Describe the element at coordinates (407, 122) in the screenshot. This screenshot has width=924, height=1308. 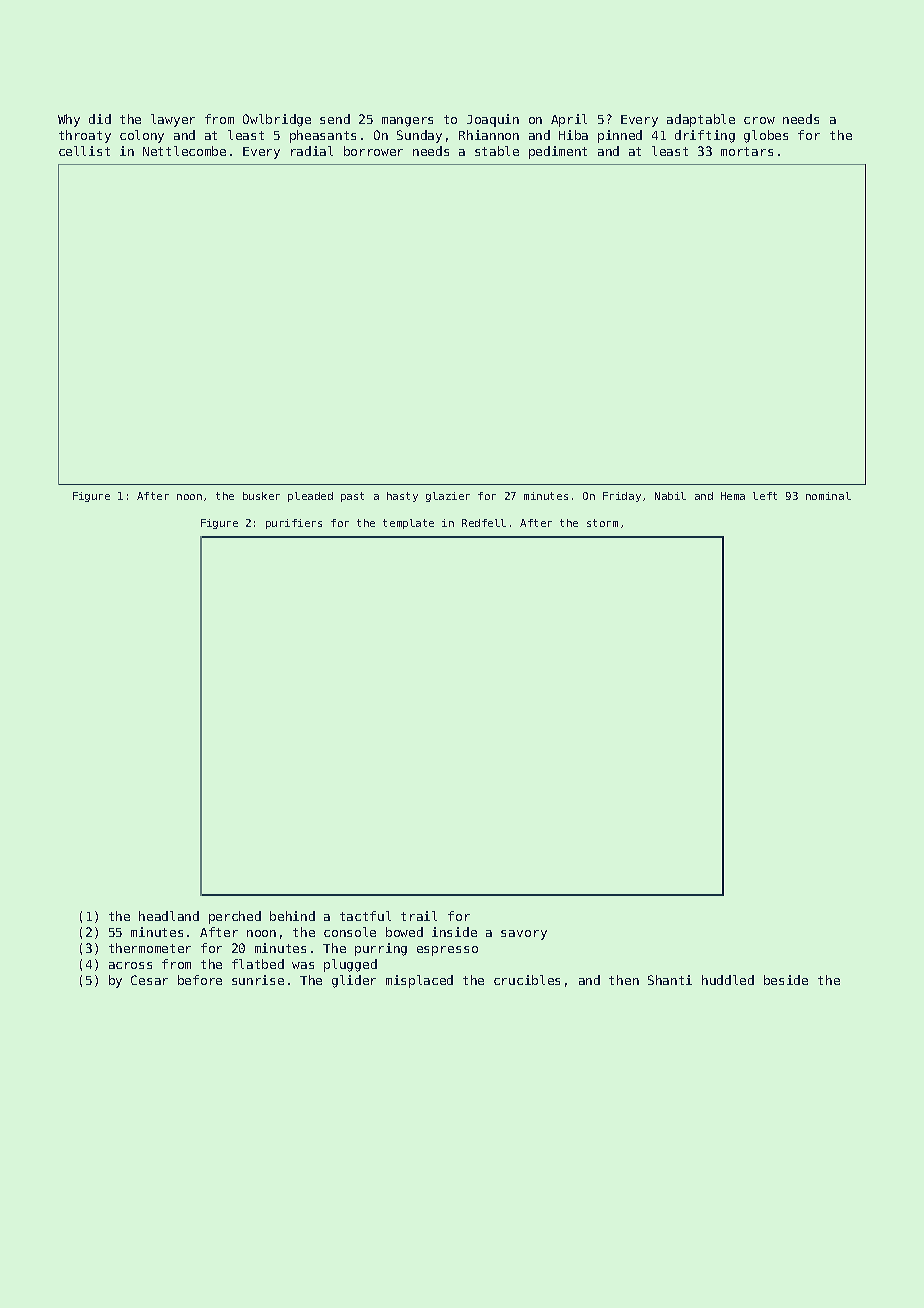
I see `mangers` at that location.
